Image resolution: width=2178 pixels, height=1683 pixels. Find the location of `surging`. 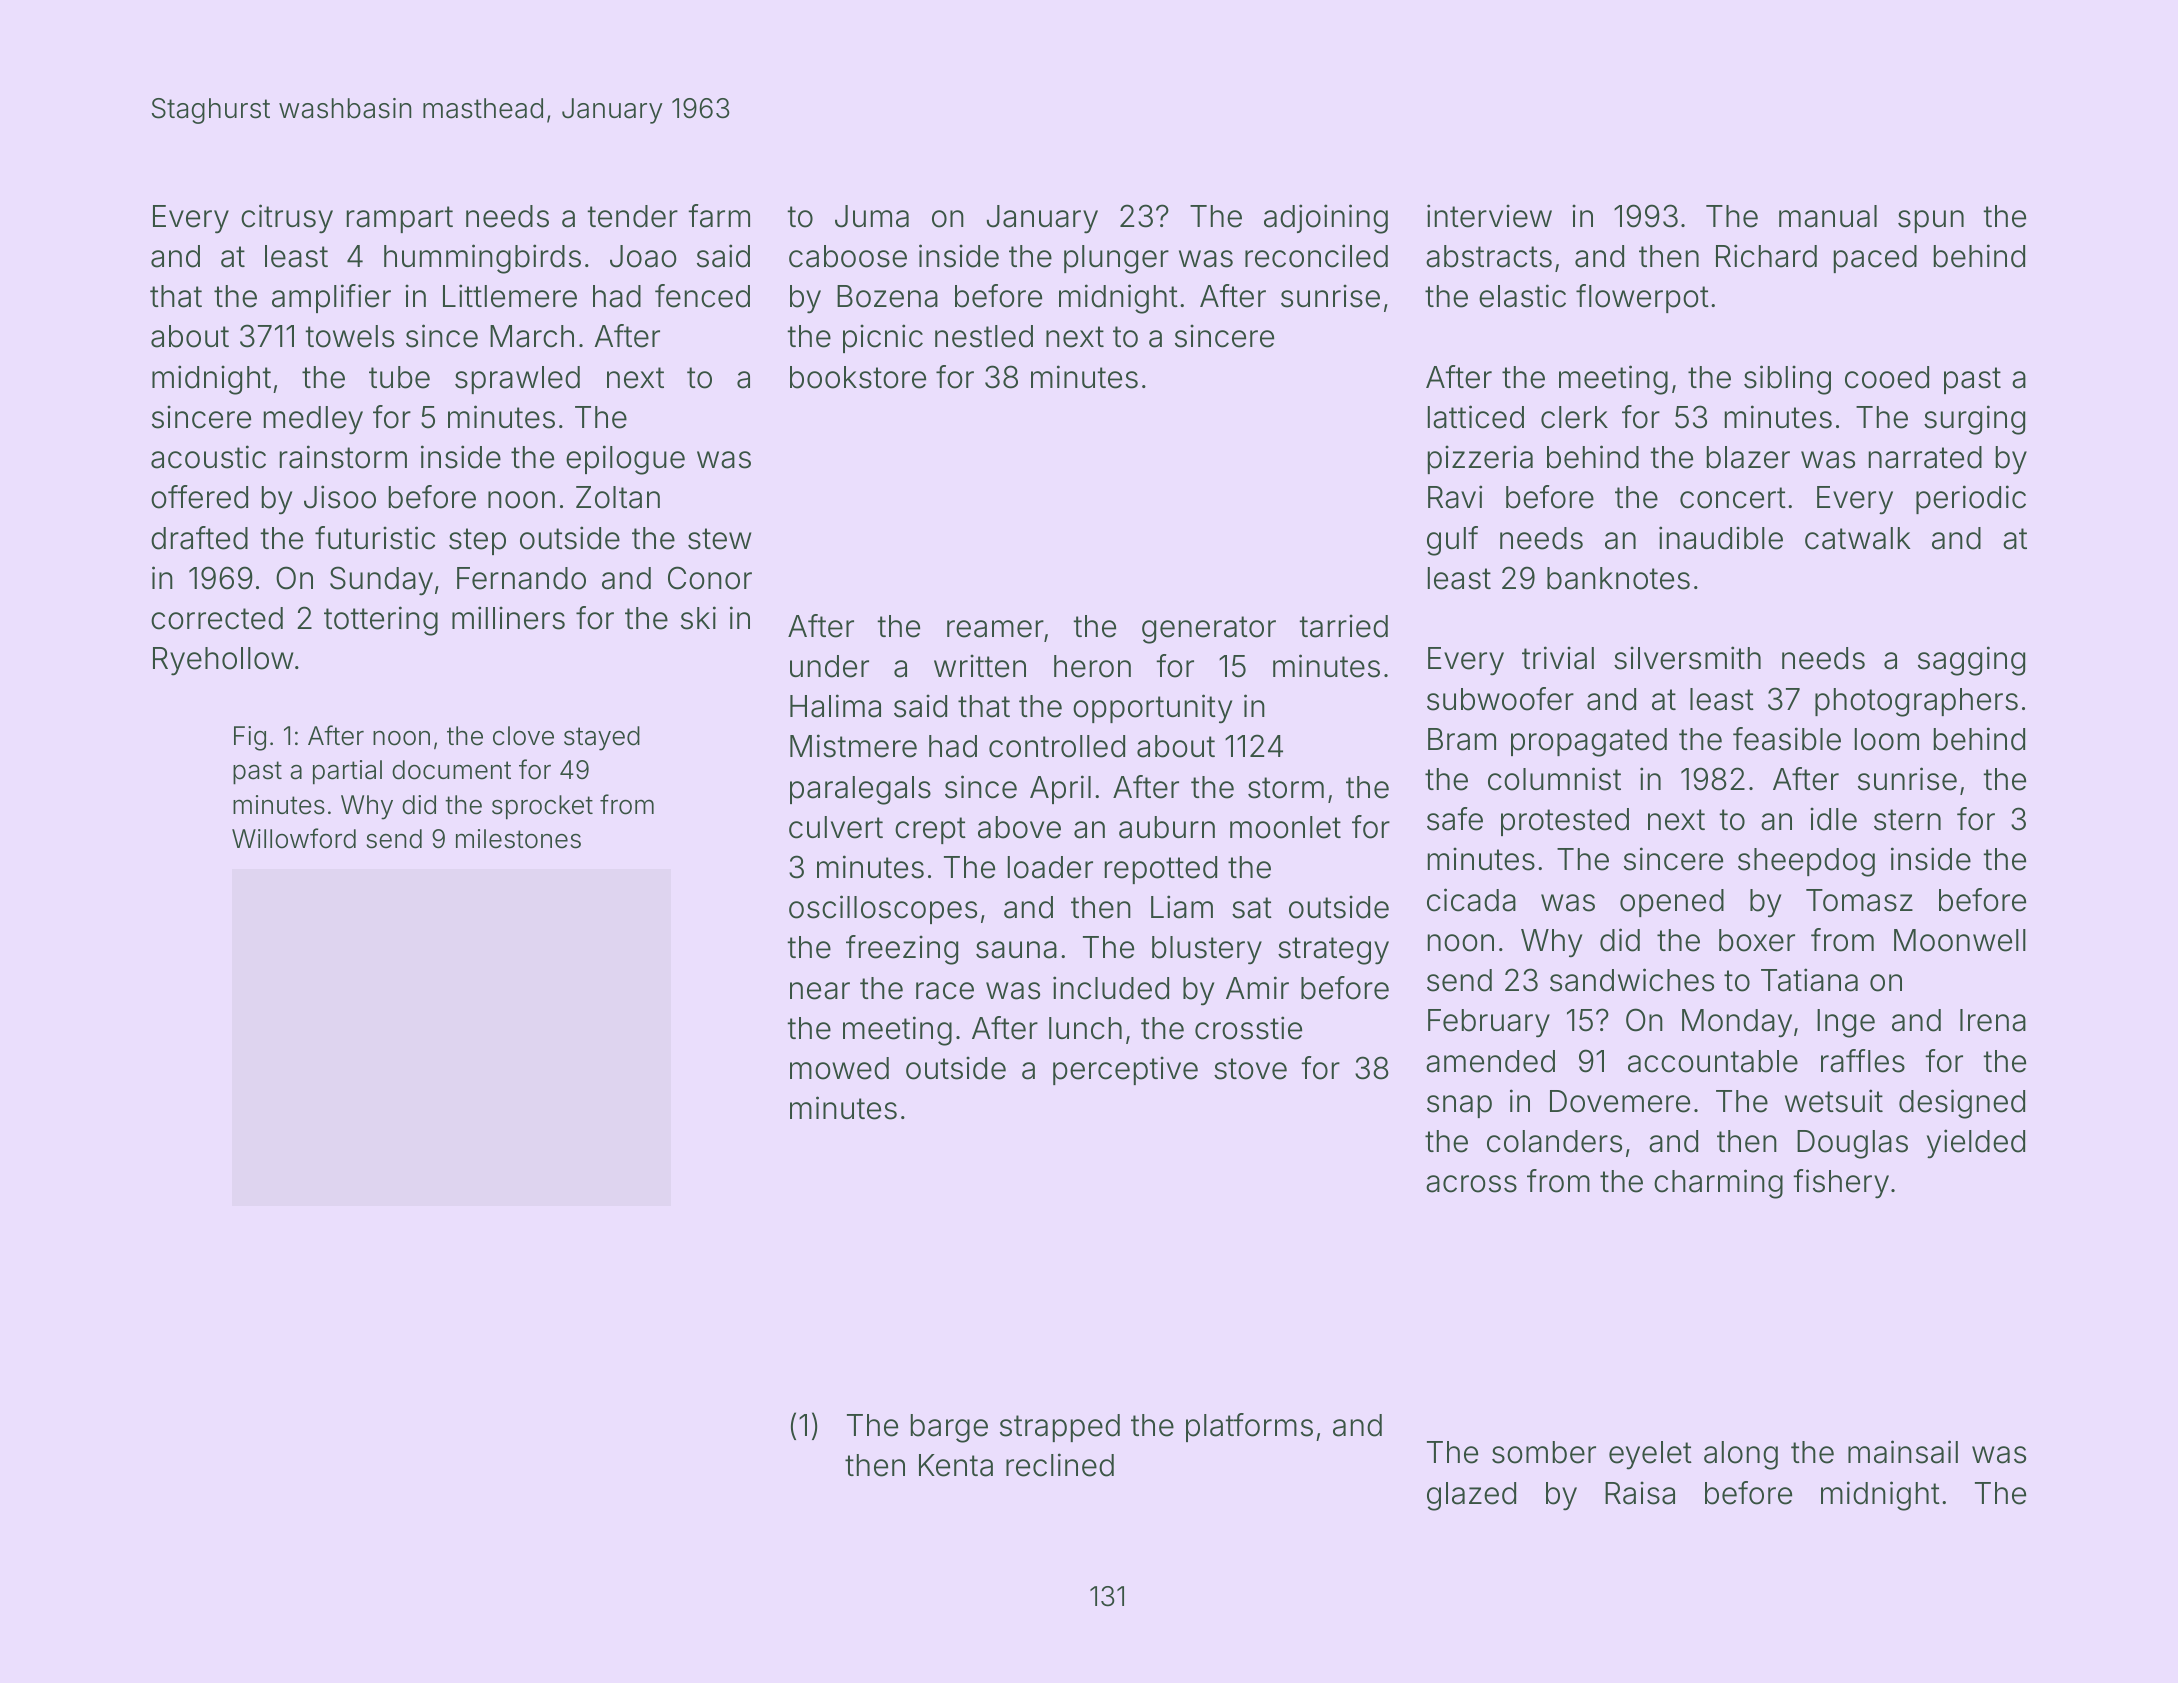

surging is located at coordinates (1974, 420).
